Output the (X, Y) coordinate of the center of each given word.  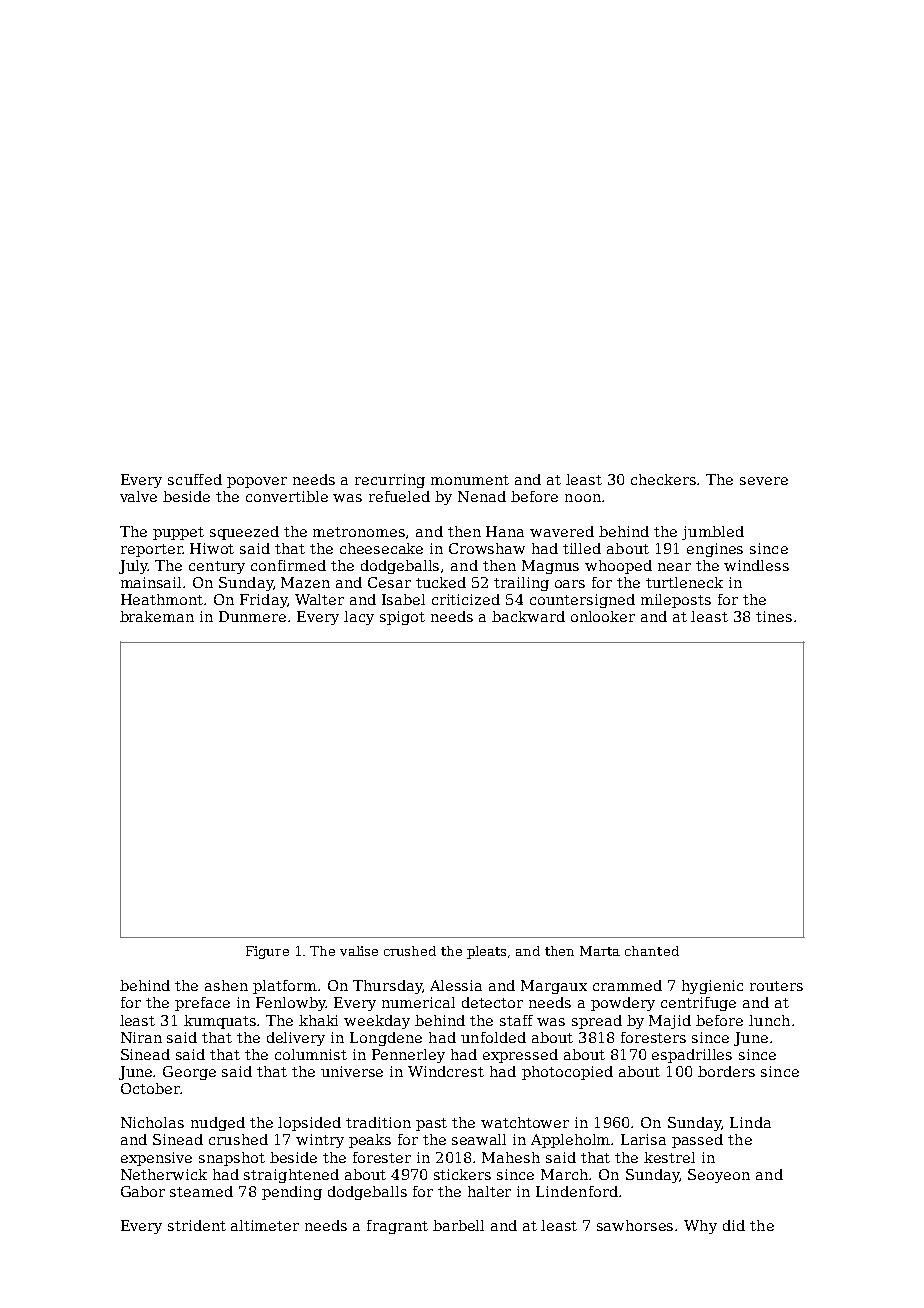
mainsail (151, 582)
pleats (486, 952)
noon (583, 498)
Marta (600, 951)
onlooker (603, 616)
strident (197, 1225)
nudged (218, 1124)
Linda (750, 1122)
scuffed (195, 479)
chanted (652, 951)
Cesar (389, 582)
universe (352, 1071)
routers (776, 986)
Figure (267, 952)
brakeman (157, 616)
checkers (664, 479)
